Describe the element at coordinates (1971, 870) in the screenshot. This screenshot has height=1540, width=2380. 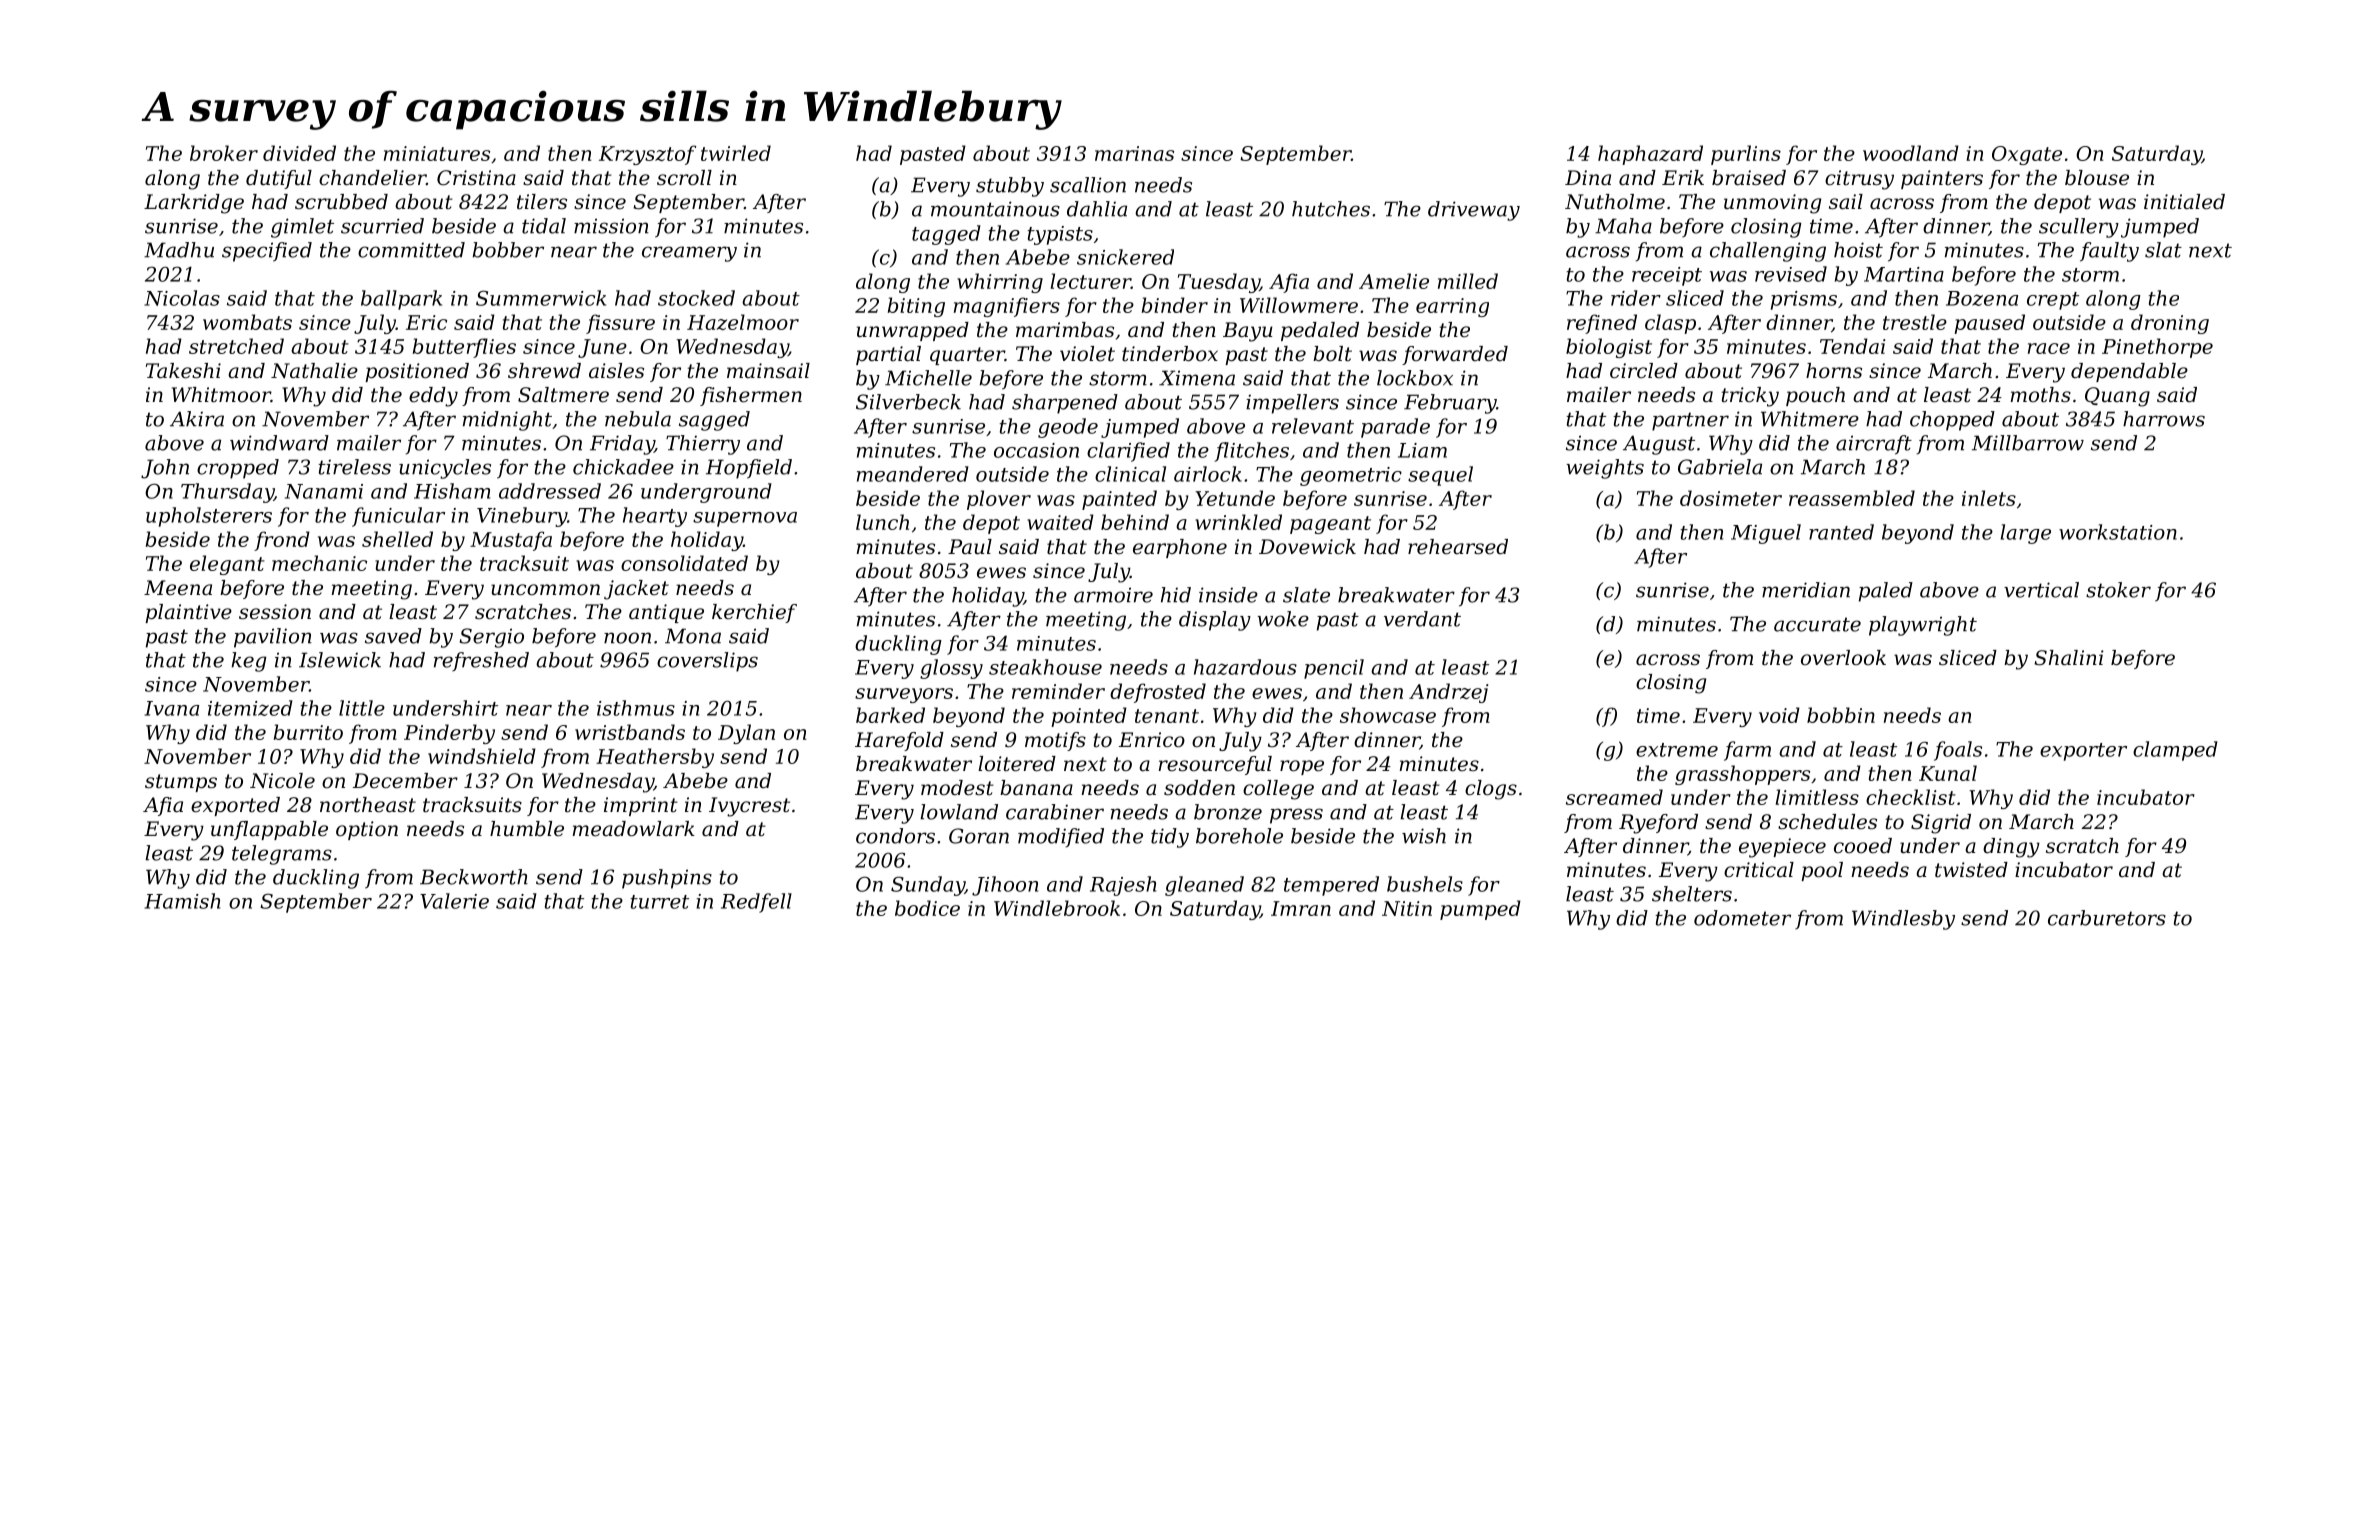
I see `twisted` at that location.
